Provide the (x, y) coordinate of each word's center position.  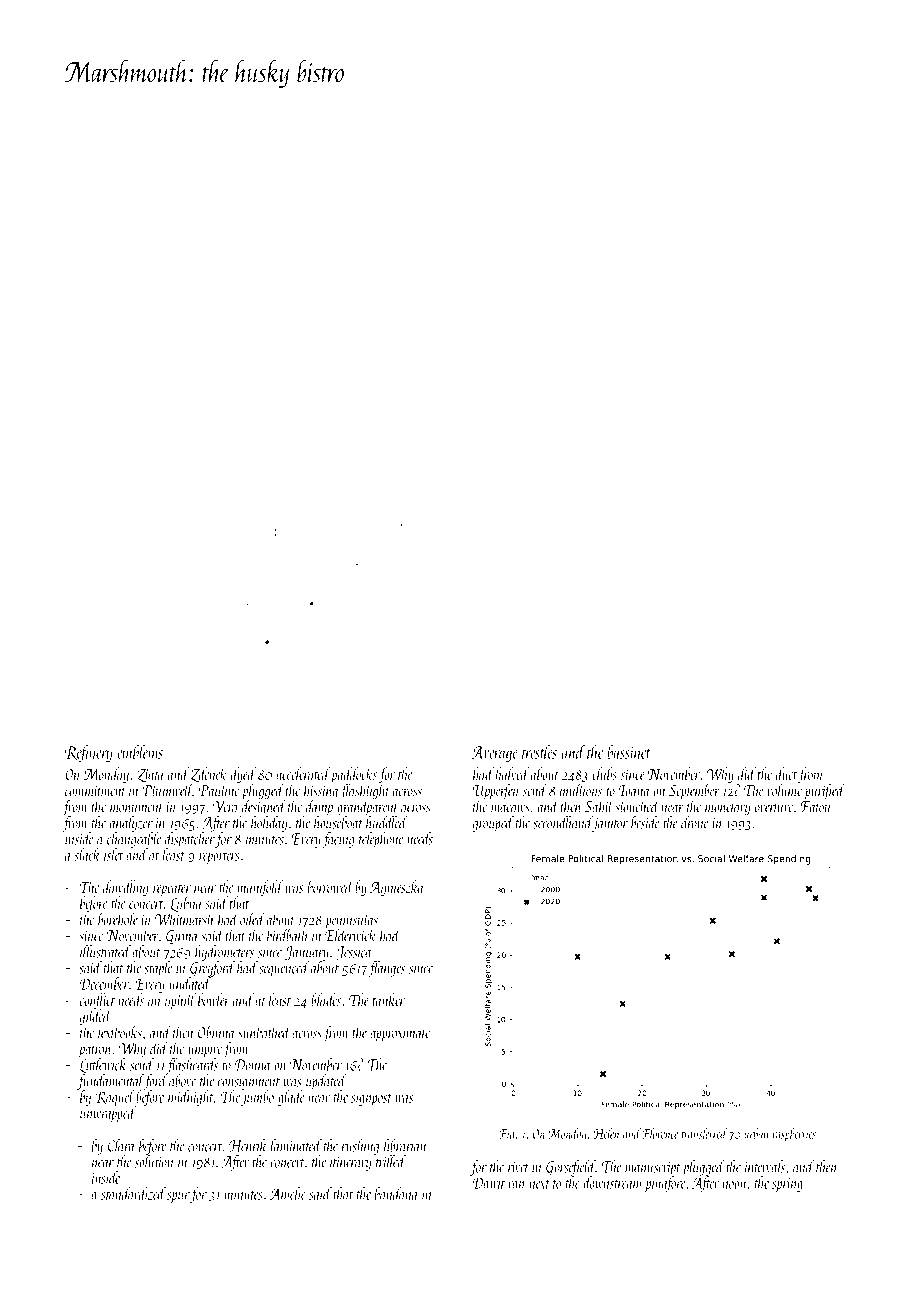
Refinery (89, 754)
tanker (389, 999)
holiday (269, 824)
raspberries (794, 1135)
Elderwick (350, 935)
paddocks (353, 775)
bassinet (629, 752)
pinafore (665, 1184)
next (540, 1184)
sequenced (284, 969)
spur (178, 1197)
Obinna (216, 1032)
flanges (386, 969)
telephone (381, 840)
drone (695, 822)
